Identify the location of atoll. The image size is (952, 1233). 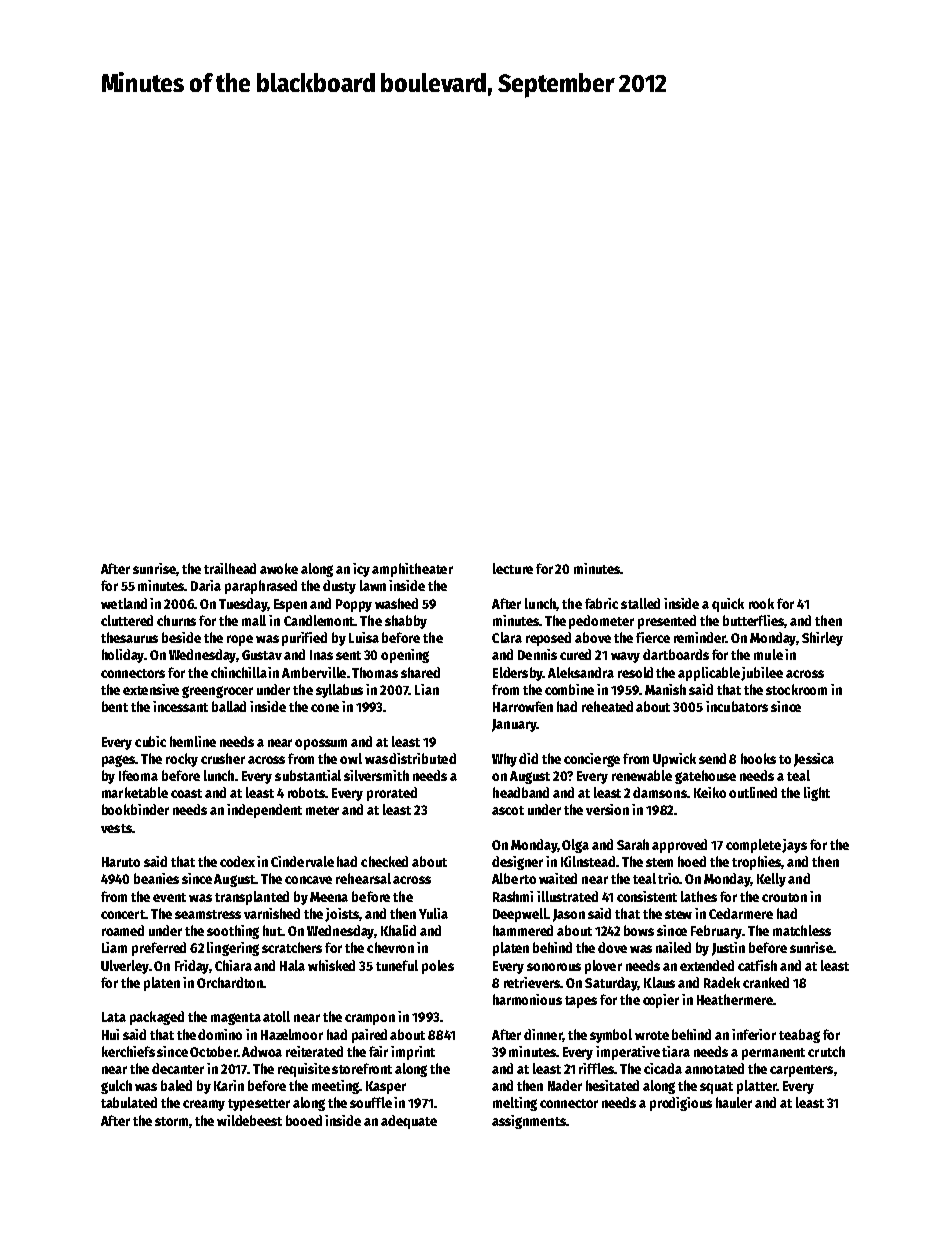
(276, 1016).
